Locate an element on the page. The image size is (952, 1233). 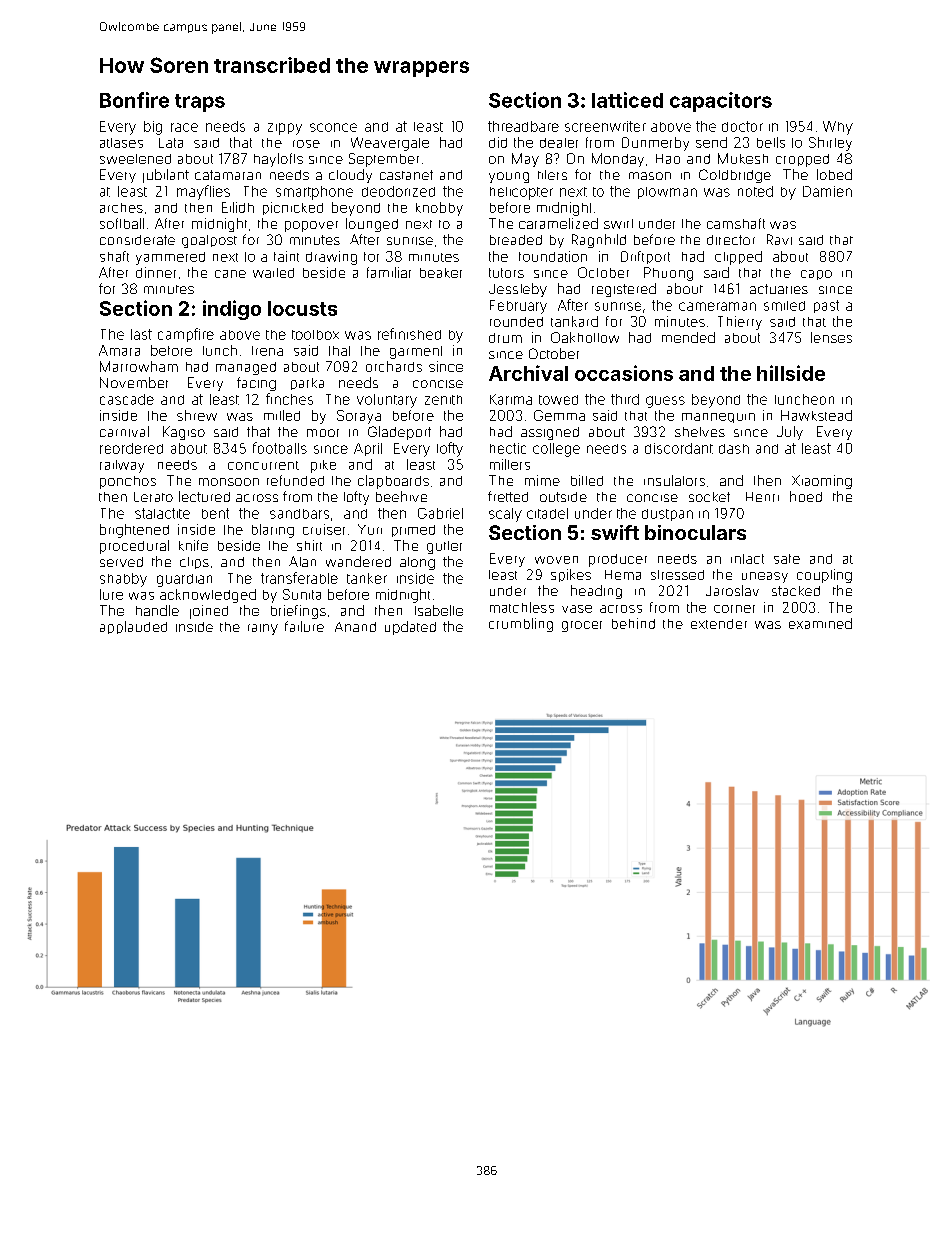
hoed is located at coordinates (806, 496).
